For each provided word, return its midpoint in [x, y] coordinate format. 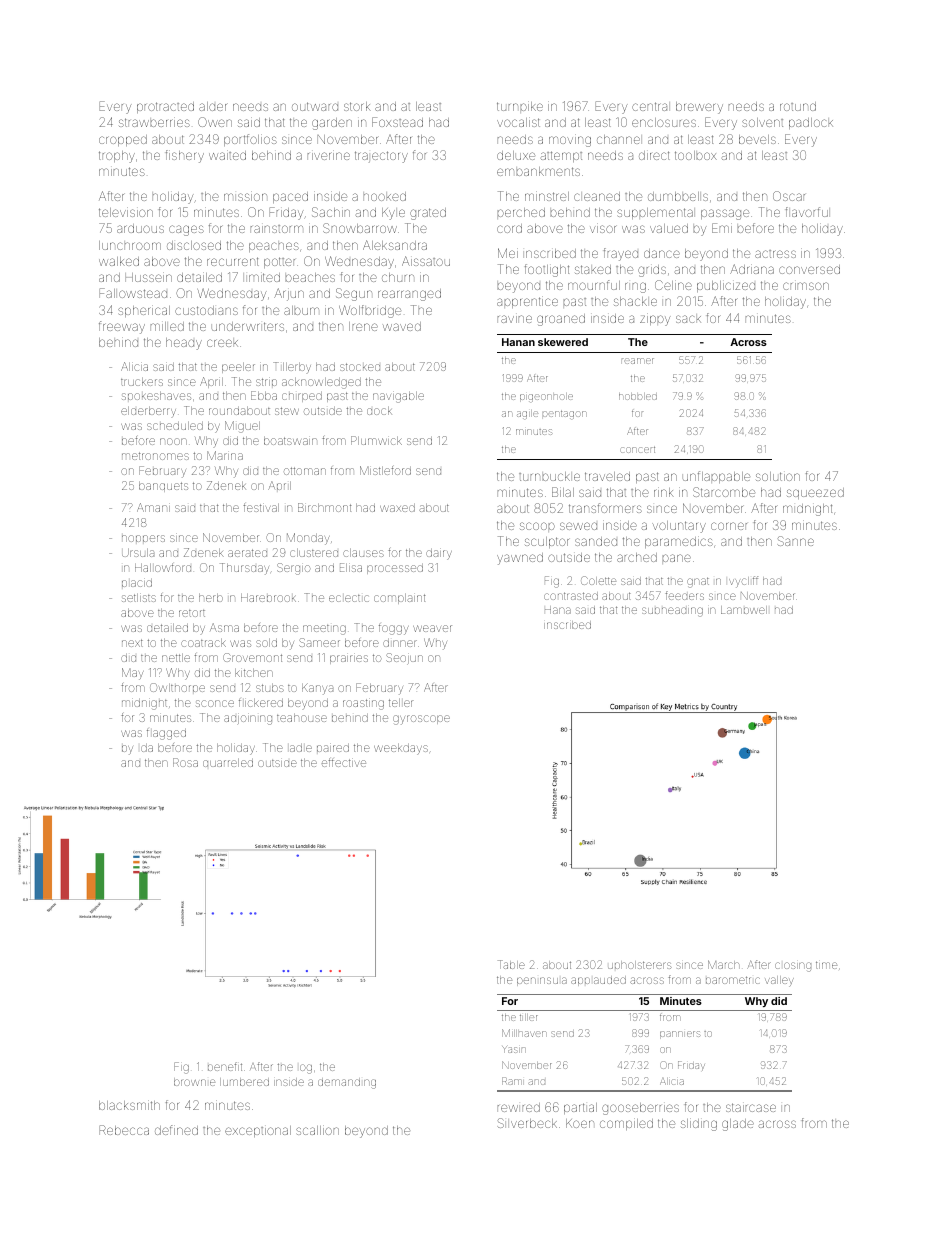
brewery [699, 108]
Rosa [185, 762]
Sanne [796, 541]
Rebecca [124, 1130]
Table [511, 964]
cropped [123, 140]
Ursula [138, 553]
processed [395, 569]
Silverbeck [527, 1123]
